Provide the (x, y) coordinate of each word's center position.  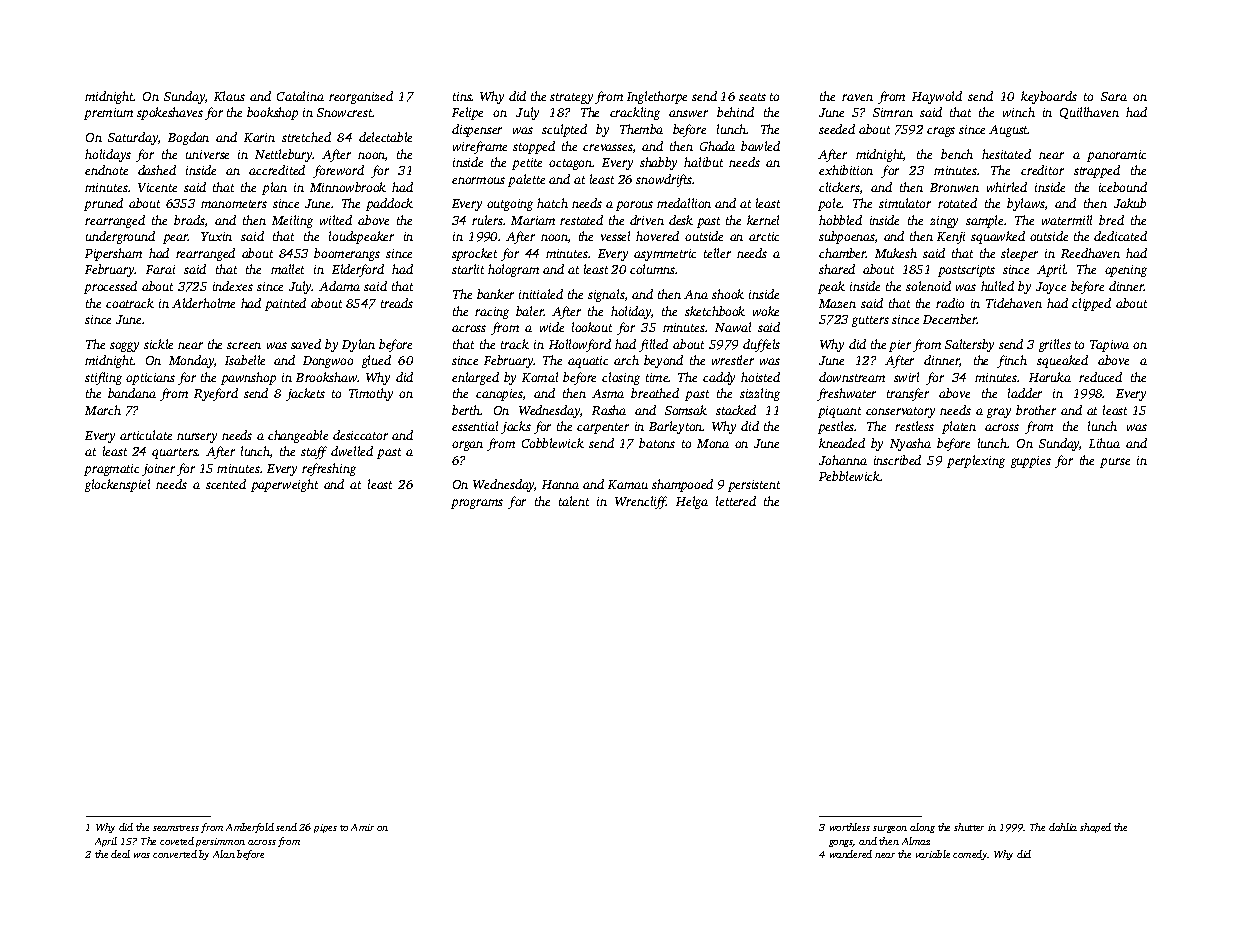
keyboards (1049, 97)
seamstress (176, 828)
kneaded (842, 443)
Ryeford (216, 394)
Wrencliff (641, 502)
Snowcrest (345, 112)
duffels (761, 345)
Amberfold (250, 828)
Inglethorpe (657, 97)
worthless (850, 827)
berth (466, 410)
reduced (1100, 377)
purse (1115, 463)
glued (376, 361)
